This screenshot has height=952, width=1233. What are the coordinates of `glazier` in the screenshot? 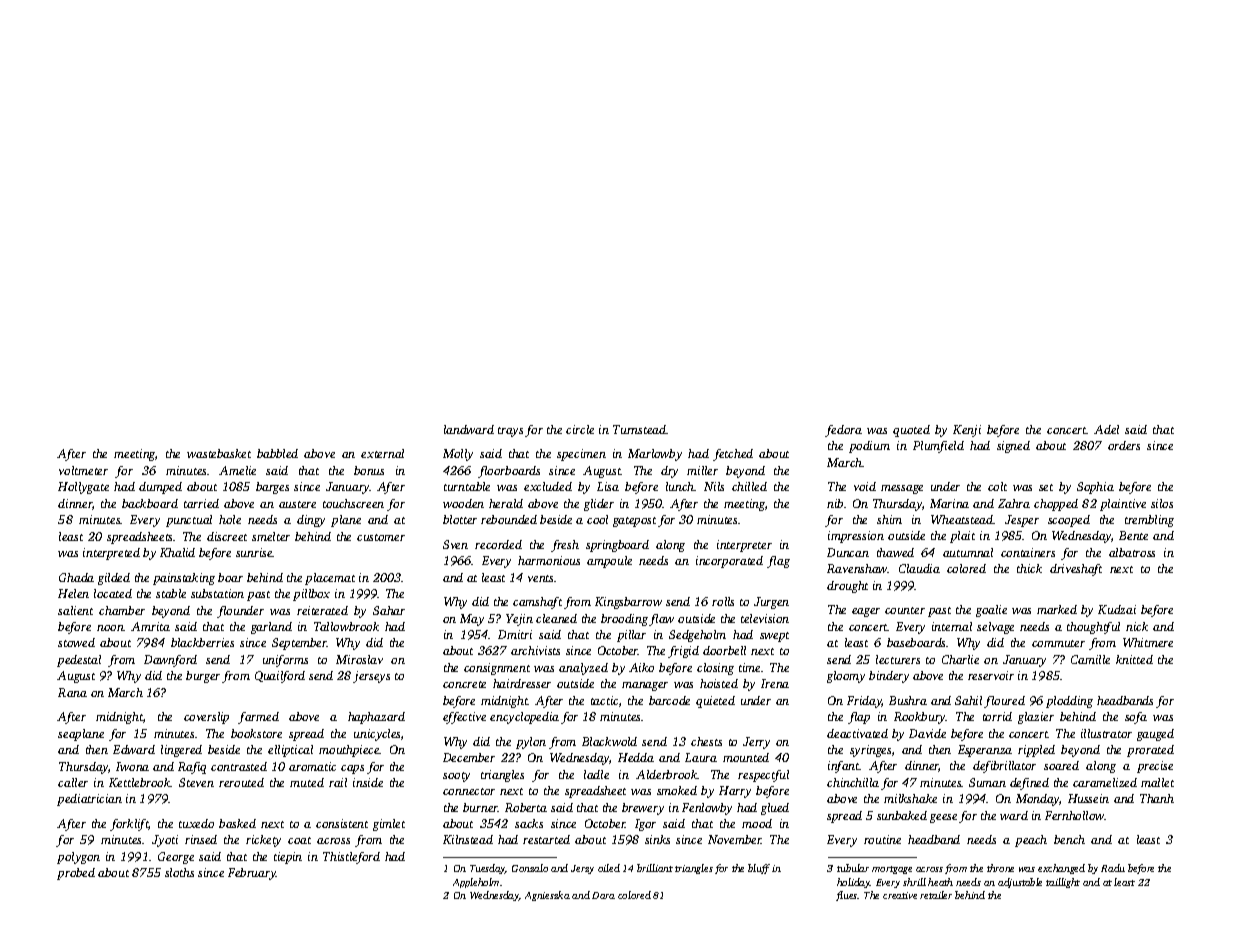 It's located at (1036, 718).
